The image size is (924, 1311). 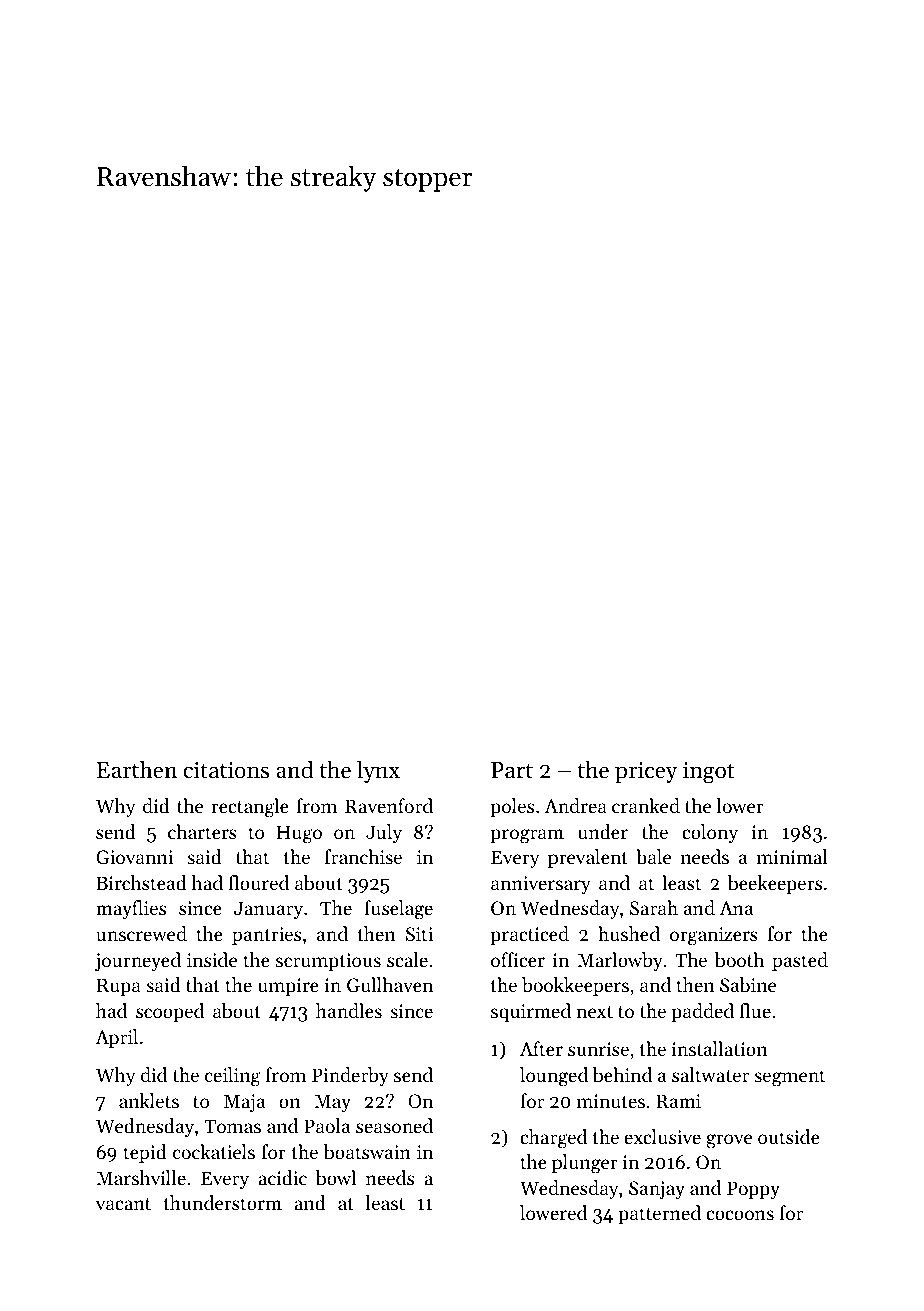 I want to click on unscrewed, so click(x=141, y=933).
